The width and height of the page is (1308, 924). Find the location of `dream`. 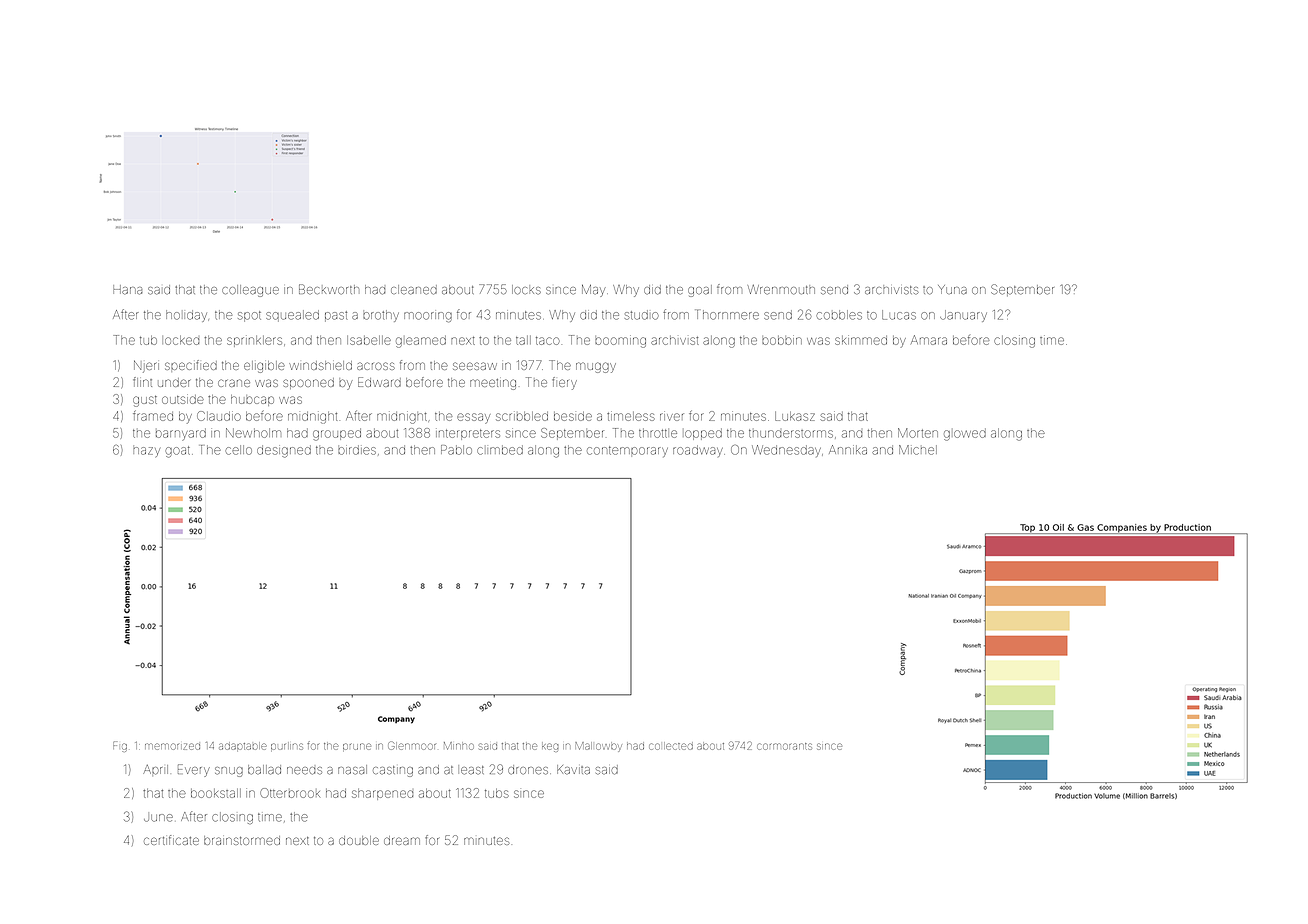

dream is located at coordinates (402, 840).
